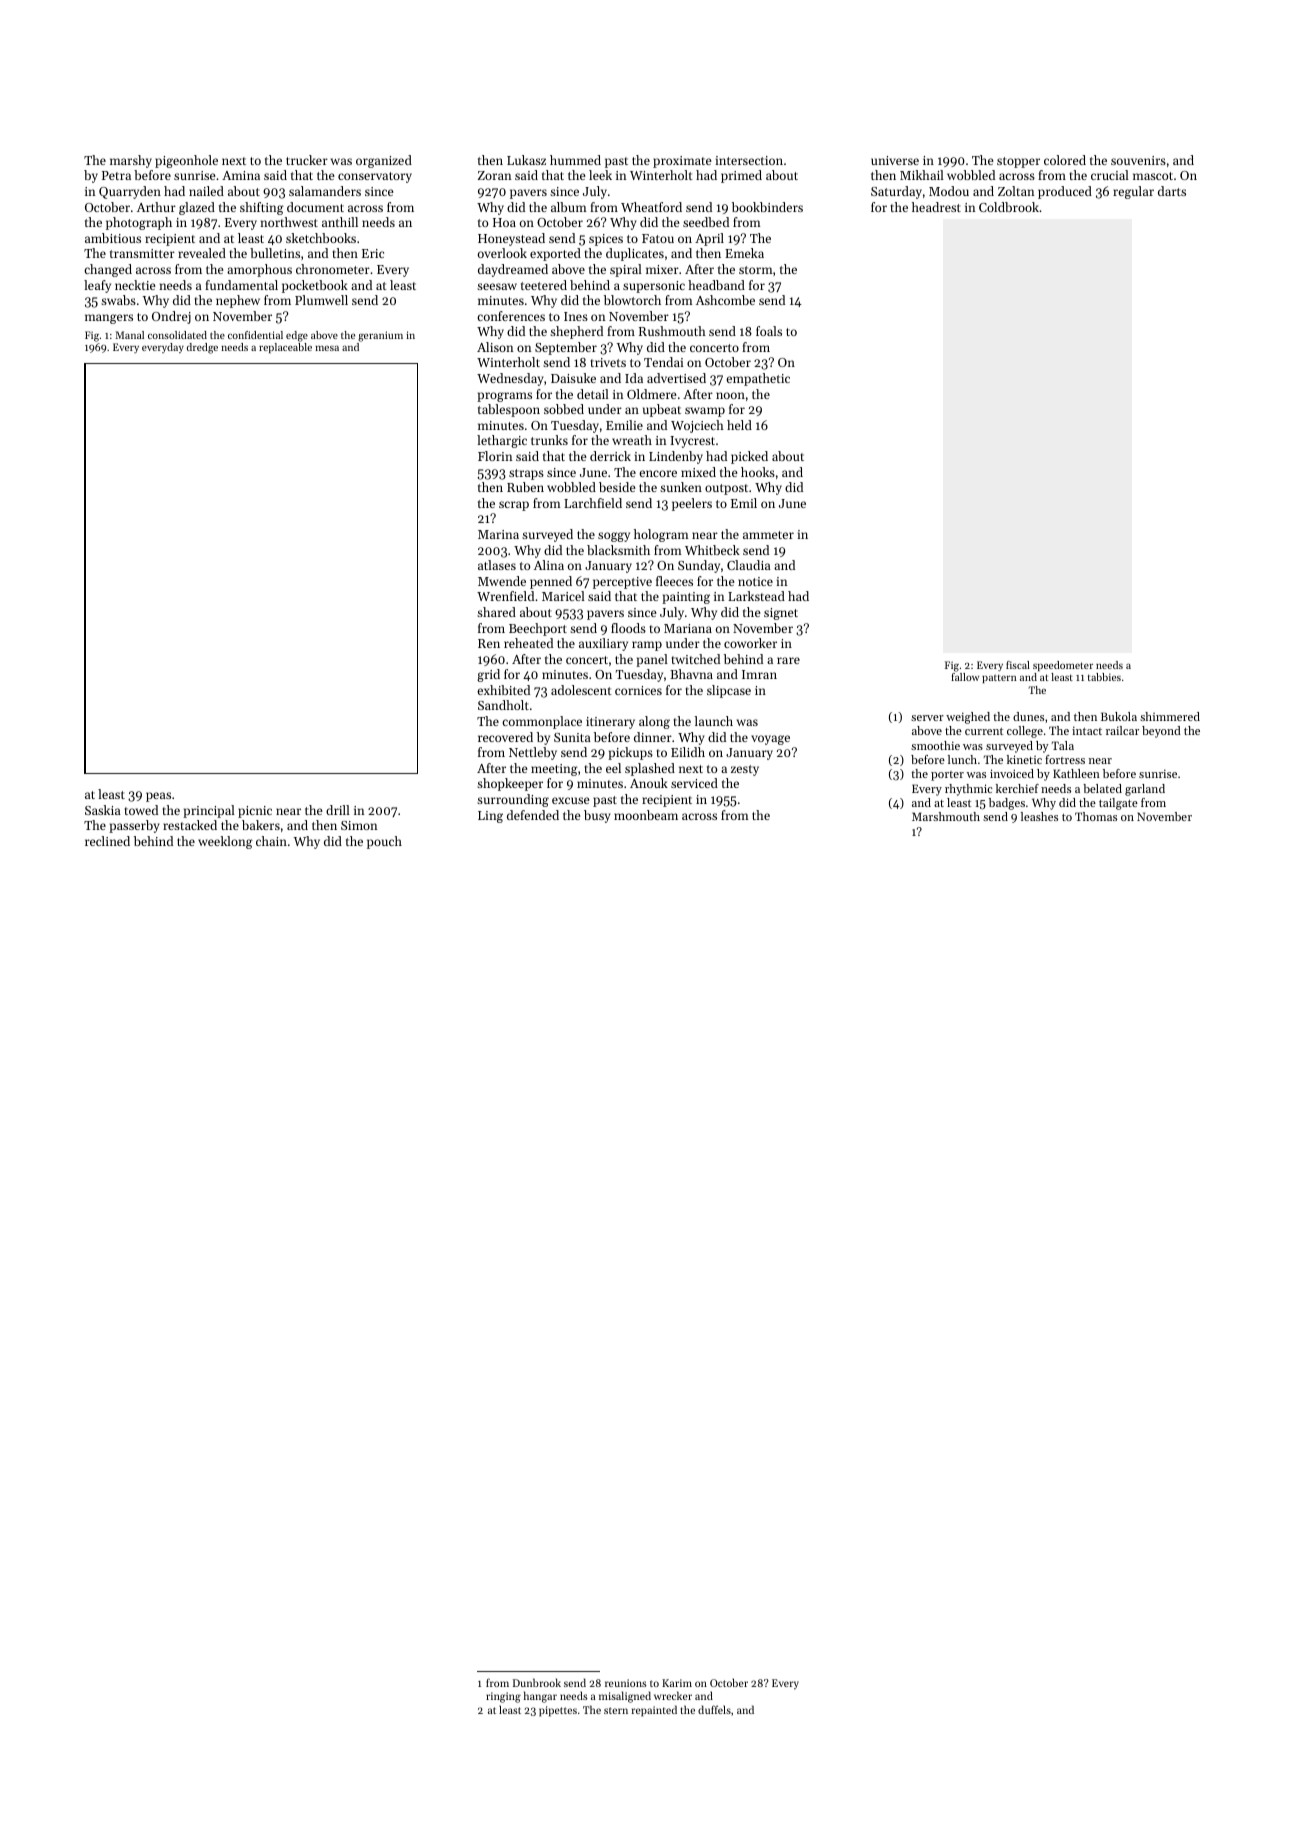 This screenshot has height=1823, width=1289. I want to click on tabbies, so click(1104, 677).
